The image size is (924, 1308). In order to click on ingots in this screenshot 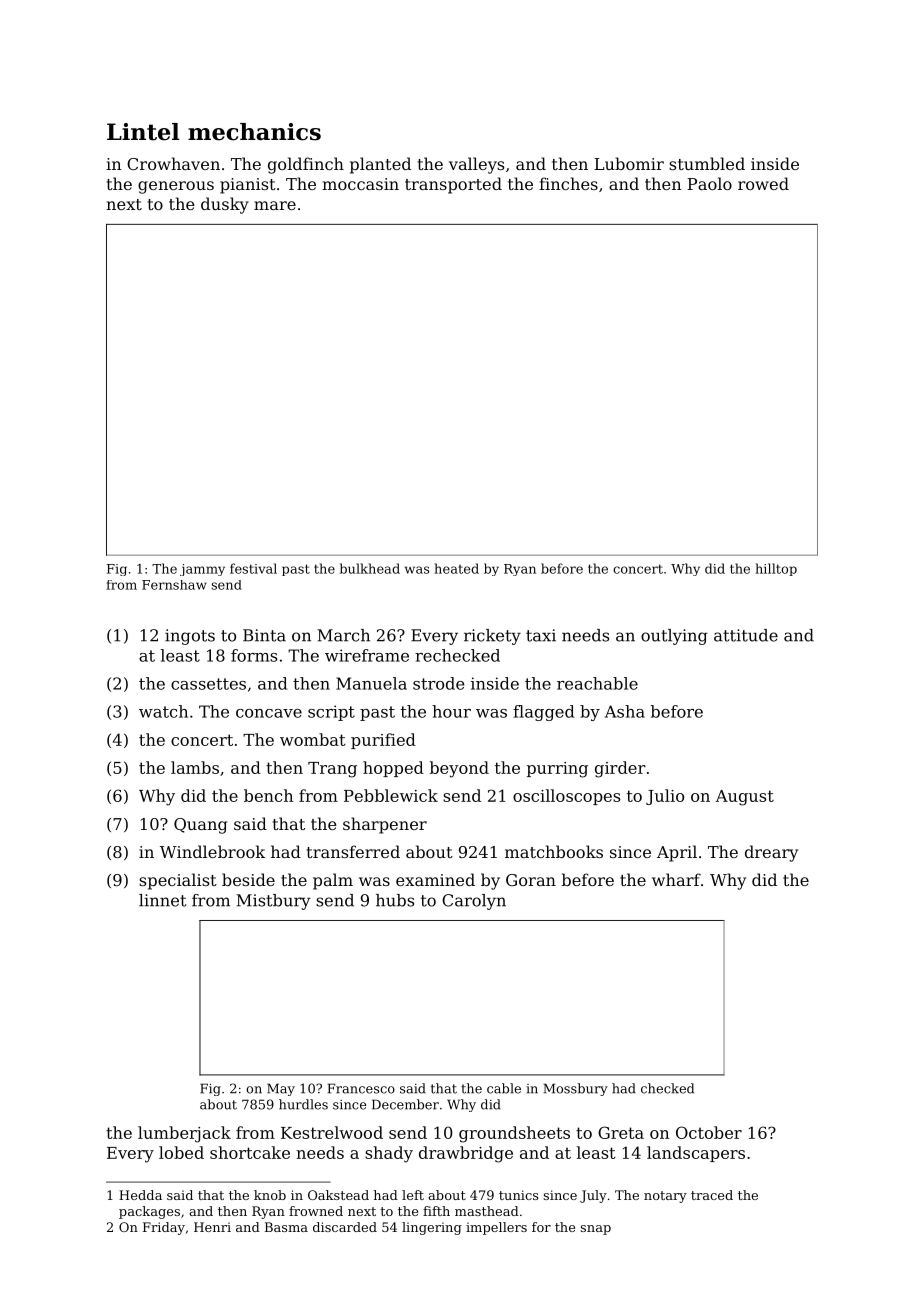, I will do `click(190, 637)`.
